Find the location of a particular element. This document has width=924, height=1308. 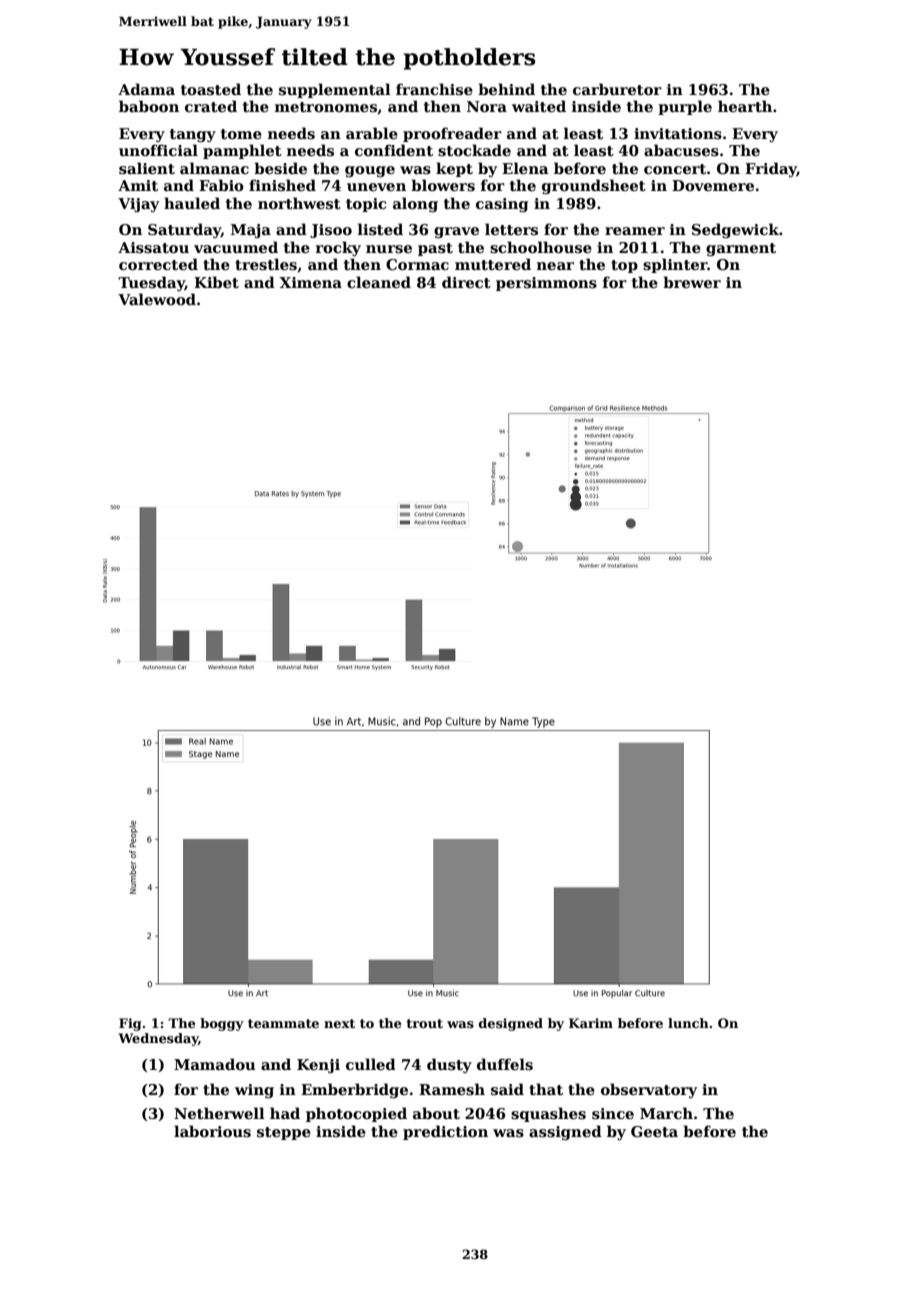

hauled is located at coordinates (192, 203).
